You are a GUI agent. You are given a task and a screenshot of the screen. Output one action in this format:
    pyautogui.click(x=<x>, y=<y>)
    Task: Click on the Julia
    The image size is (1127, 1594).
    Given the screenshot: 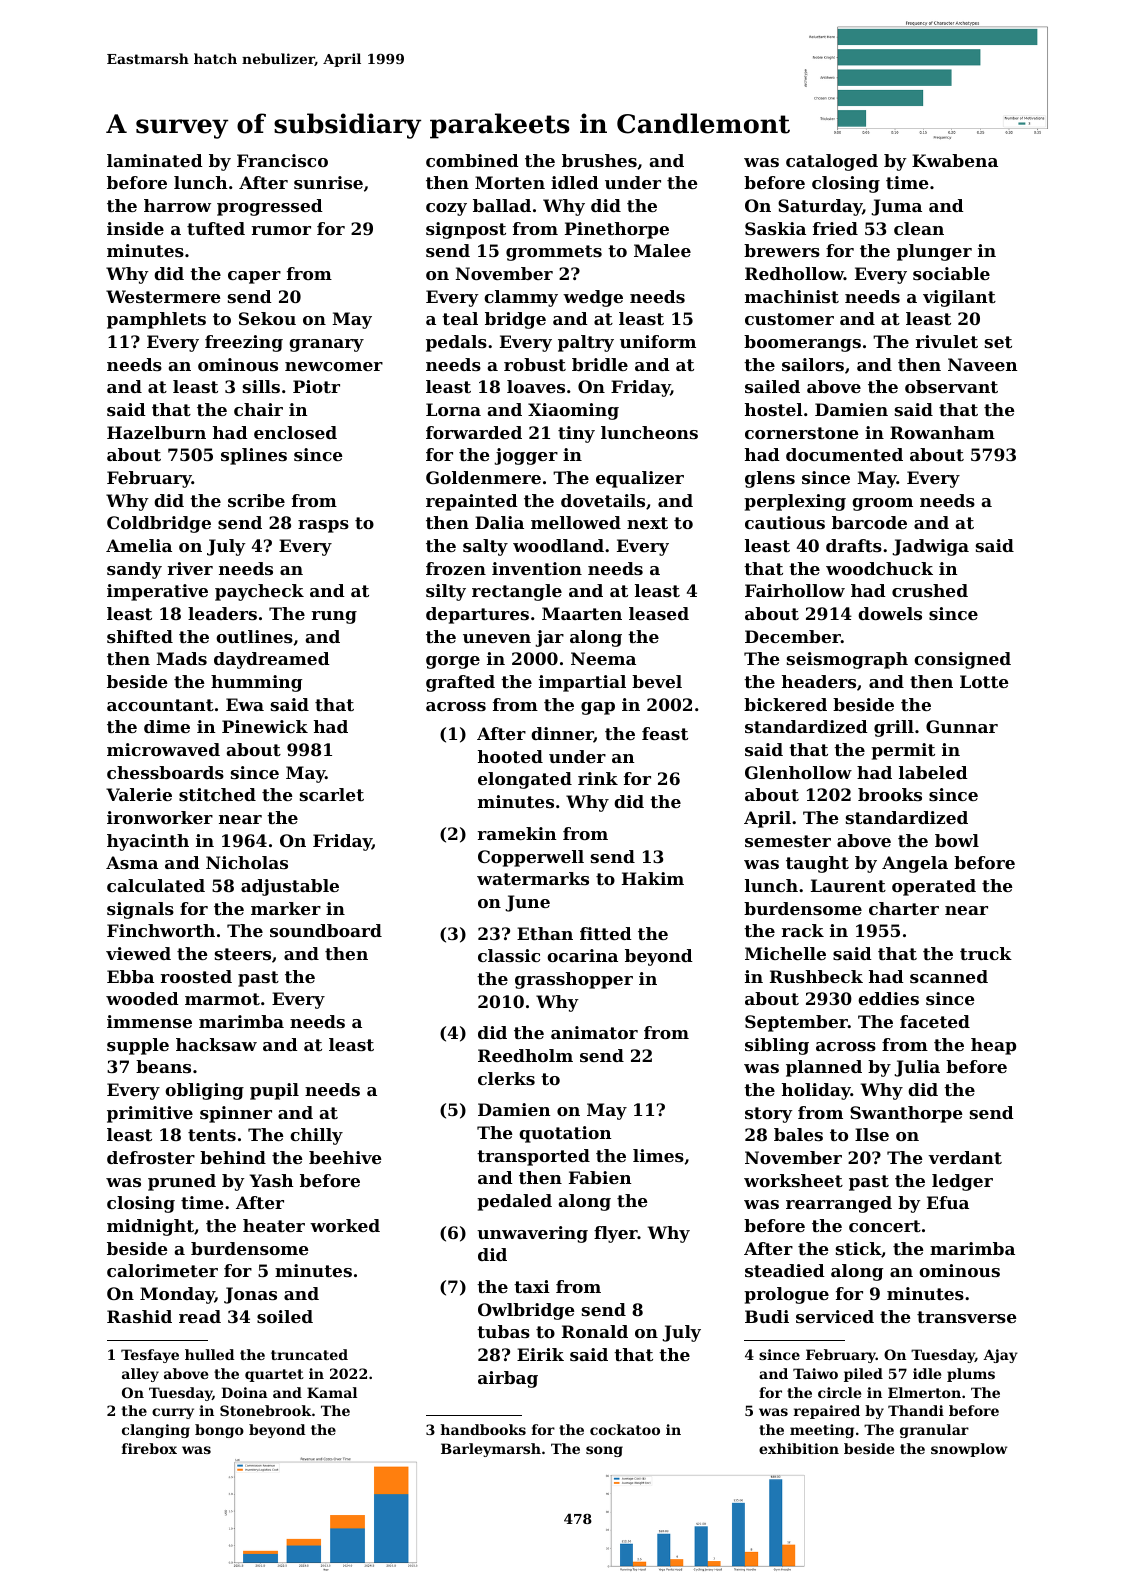 What is the action you would take?
    pyautogui.click(x=917, y=1068)
